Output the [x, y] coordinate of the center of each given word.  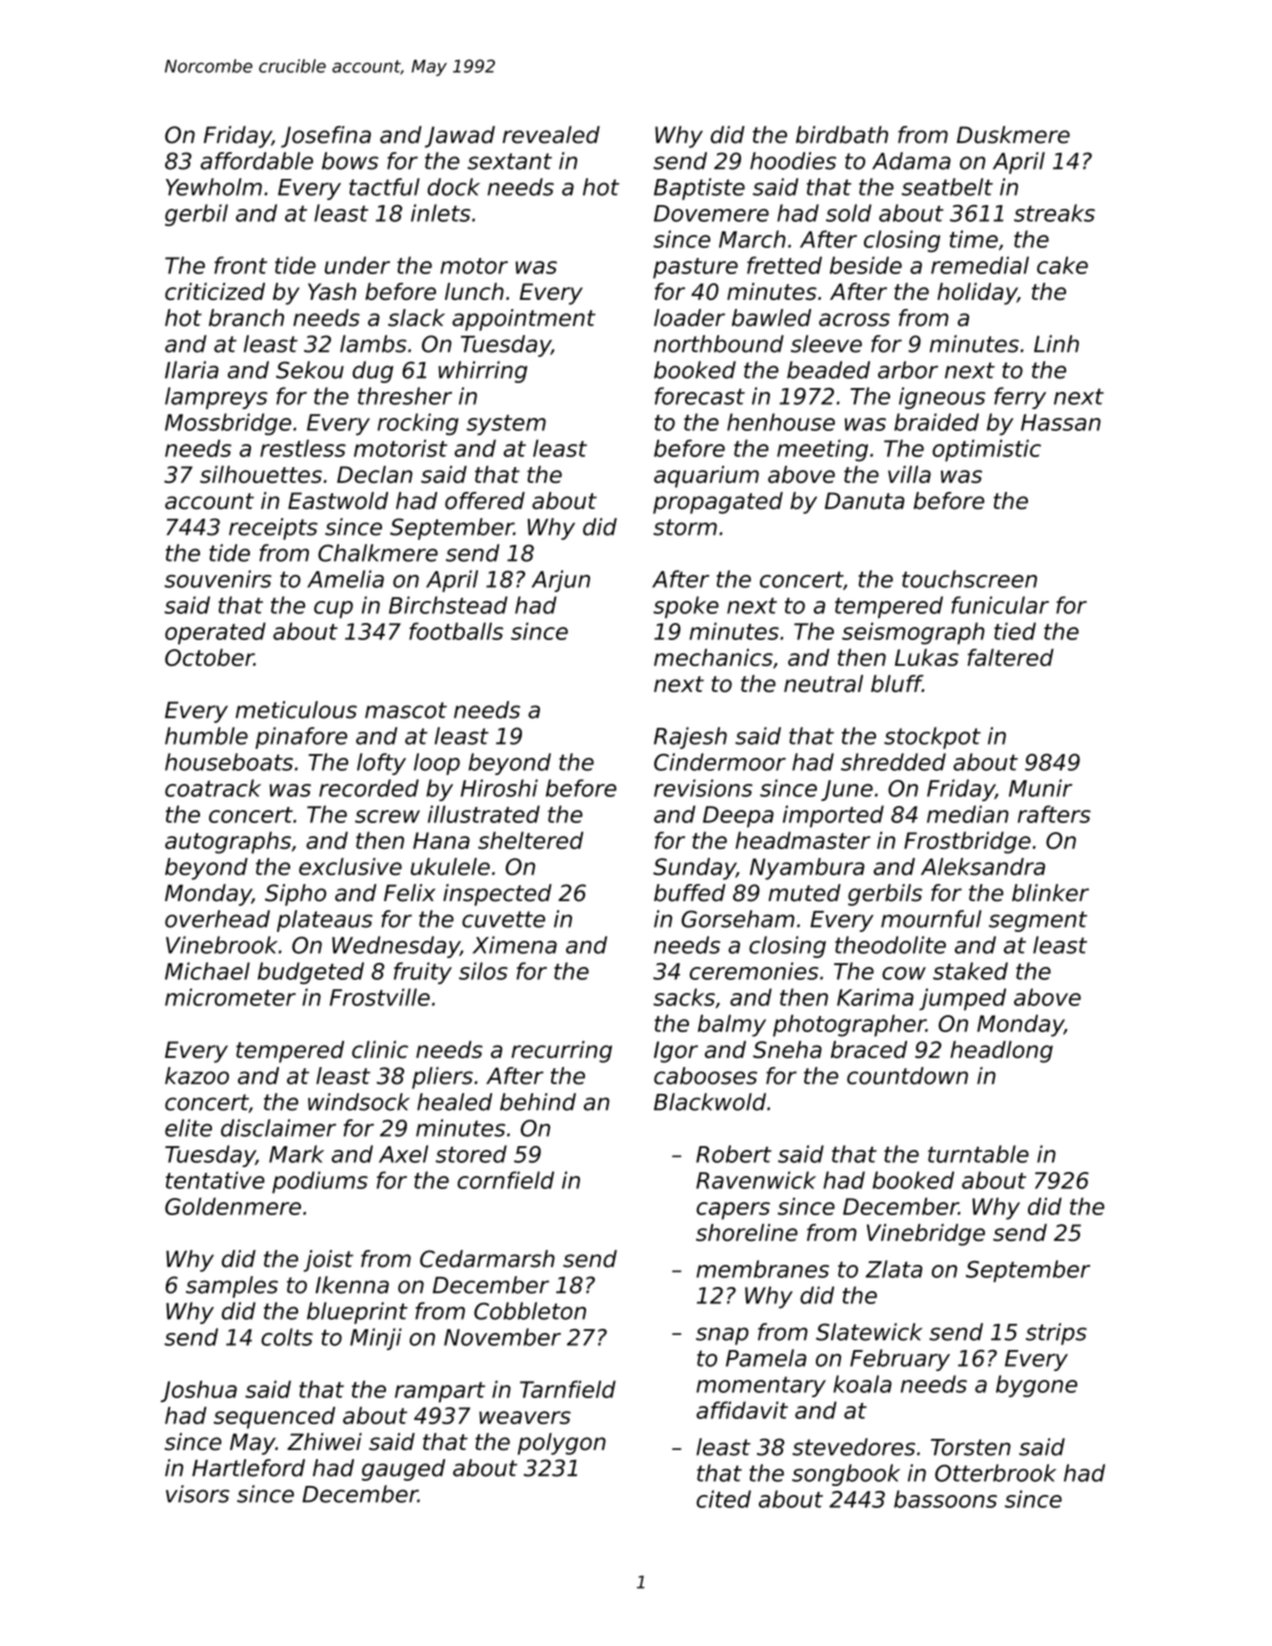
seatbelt [947, 187]
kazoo [197, 1076]
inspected [497, 895]
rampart [440, 1392]
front [240, 265]
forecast [700, 396]
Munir [1040, 788]
